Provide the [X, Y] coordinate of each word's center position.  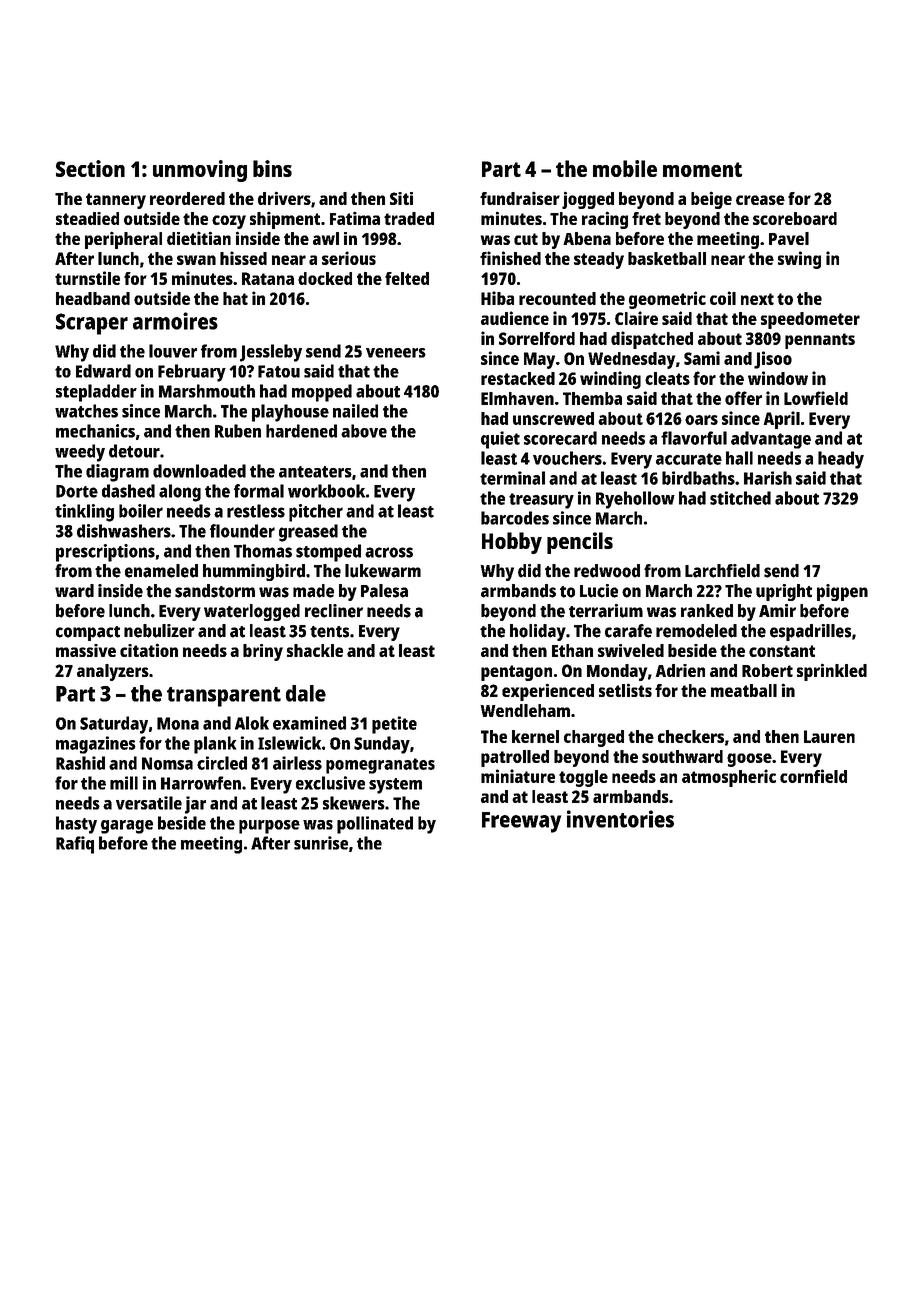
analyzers [113, 672]
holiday [538, 632]
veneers [396, 353]
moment [702, 169]
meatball [744, 690]
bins [272, 168]
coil [723, 298]
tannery [116, 201]
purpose [269, 827]
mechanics [95, 431]
